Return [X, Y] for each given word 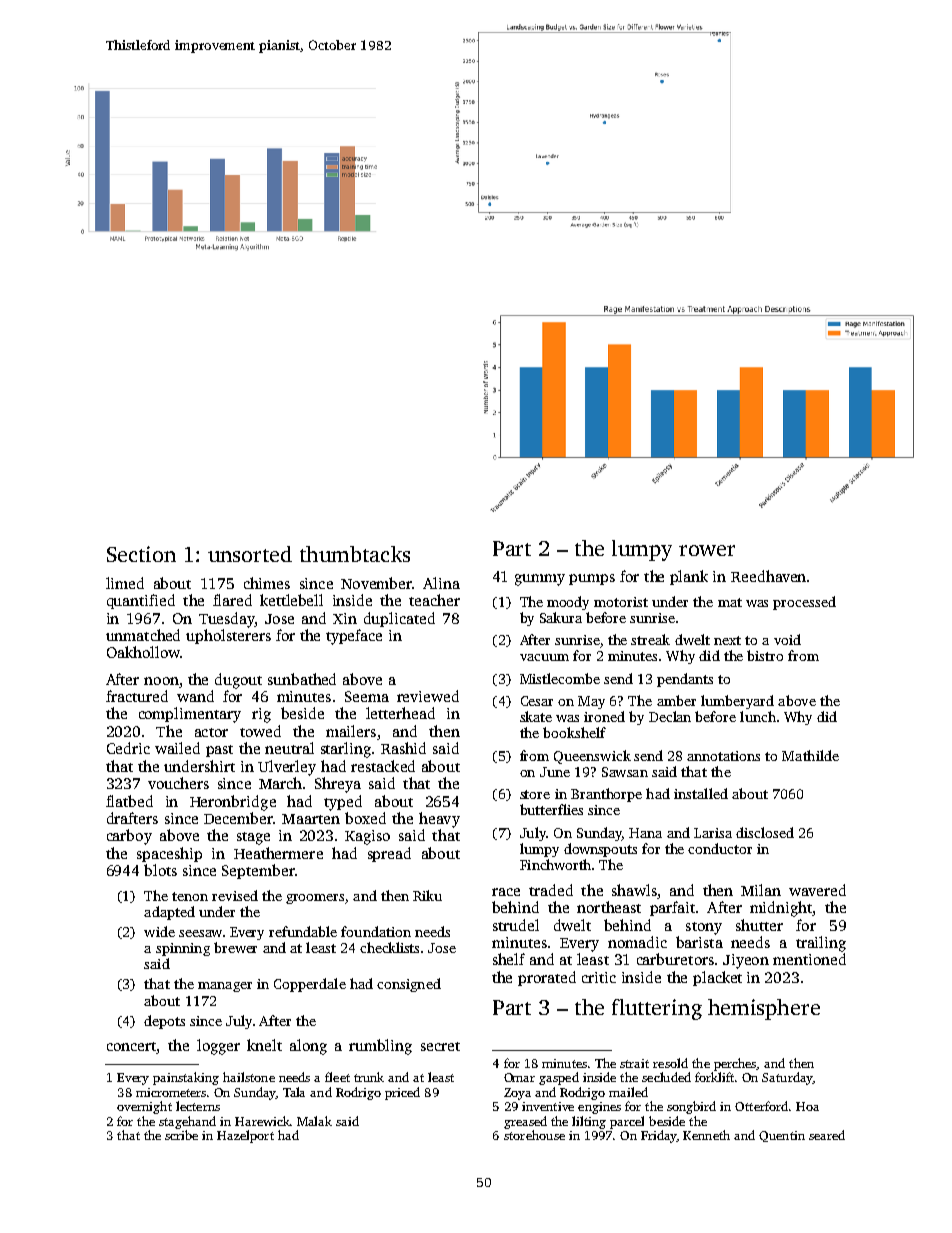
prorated [547, 978]
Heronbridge [233, 803]
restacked [383, 766]
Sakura [561, 617]
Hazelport [245, 1136]
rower [707, 550]
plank [689, 577]
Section [141, 554]
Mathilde [810, 755]
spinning [183, 949]
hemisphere [764, 1009]
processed [804, 603]
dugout [238, 681]
